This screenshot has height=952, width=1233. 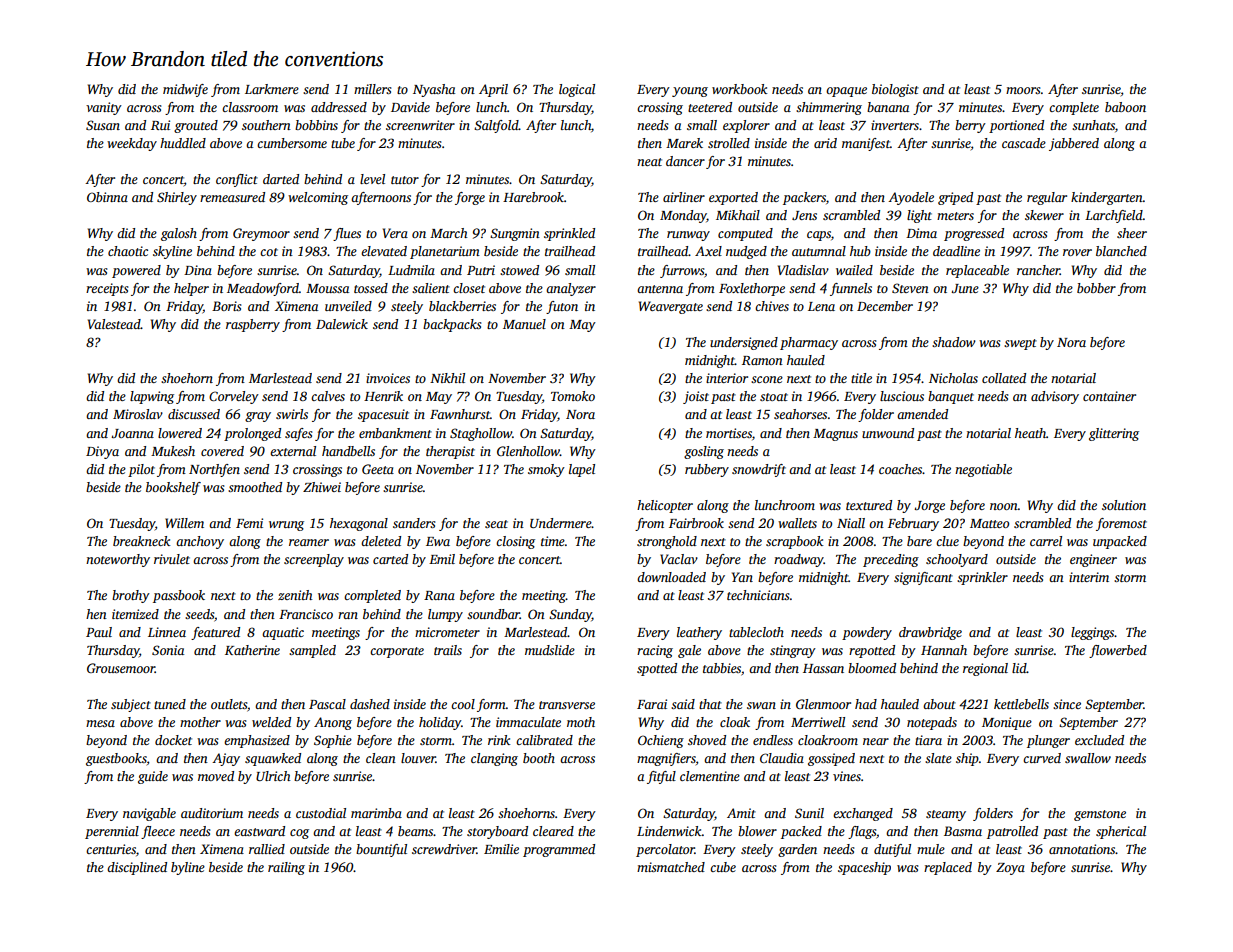 I want to click on railing, so click(x=286, y=868).
